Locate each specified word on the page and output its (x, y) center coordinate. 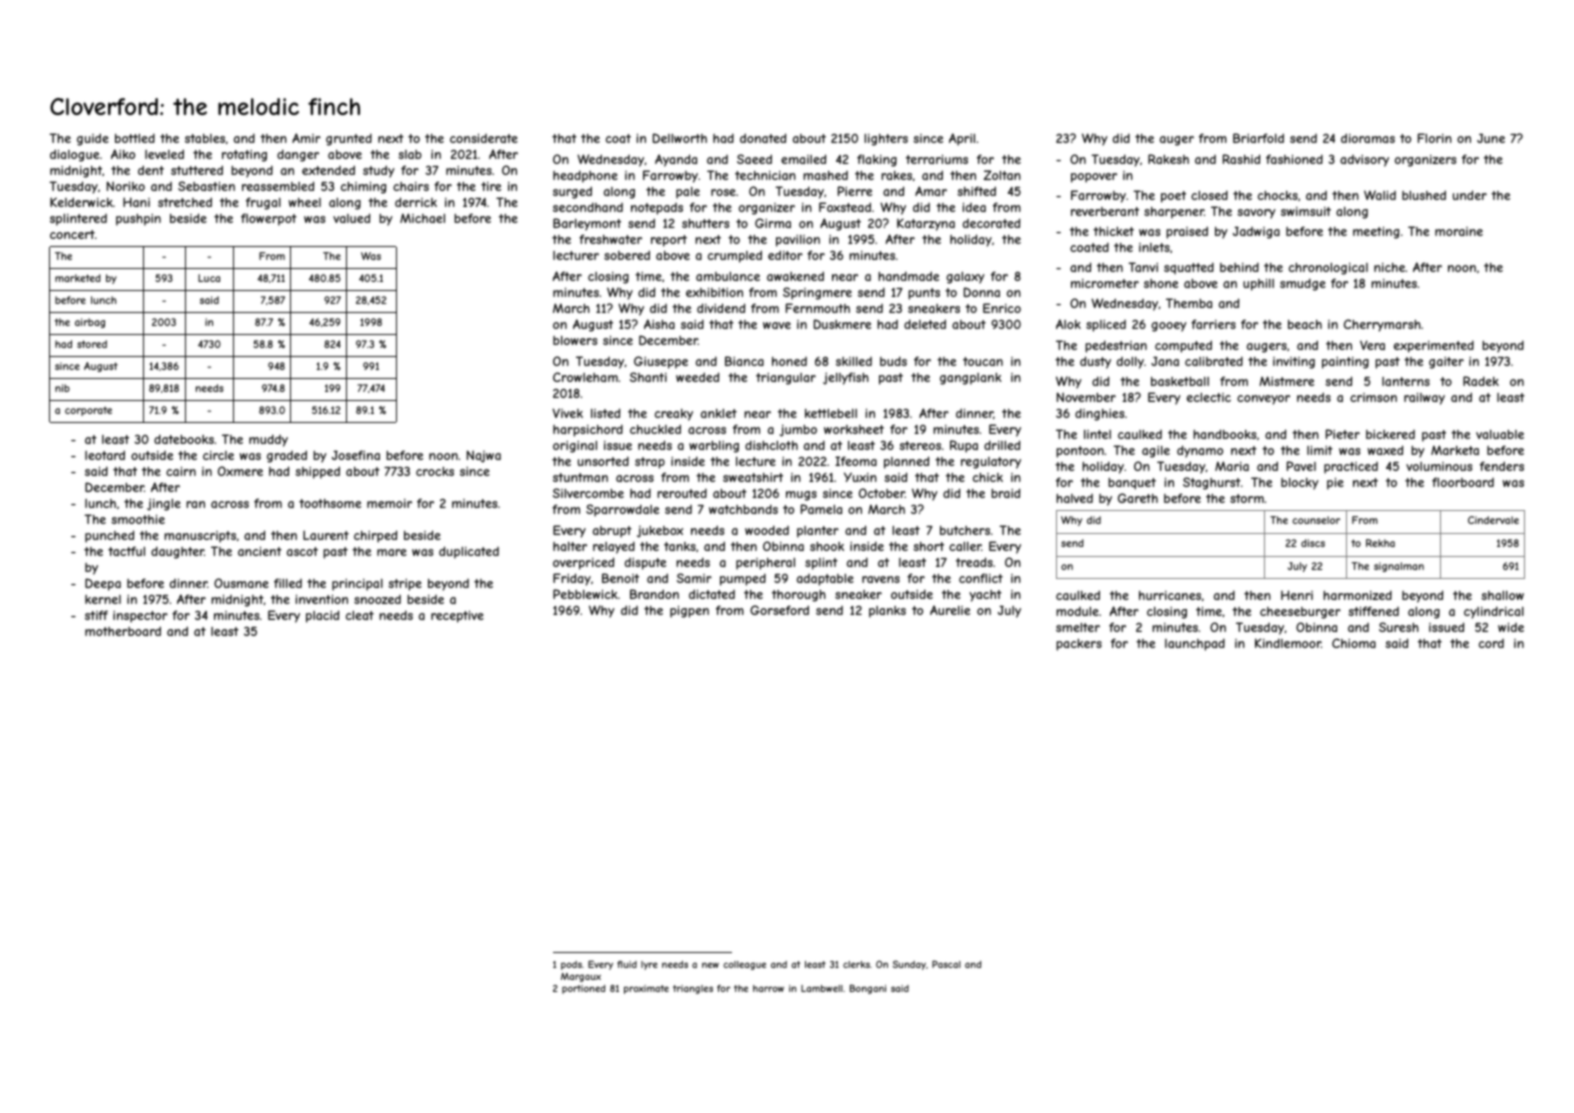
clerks (856, 964)
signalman (1399, 567)
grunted (349, 139)
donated (763, 138)
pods (571, 965)
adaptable (825, 580)
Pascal (946, 964)
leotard (105, 455)
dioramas (1368, 138)
